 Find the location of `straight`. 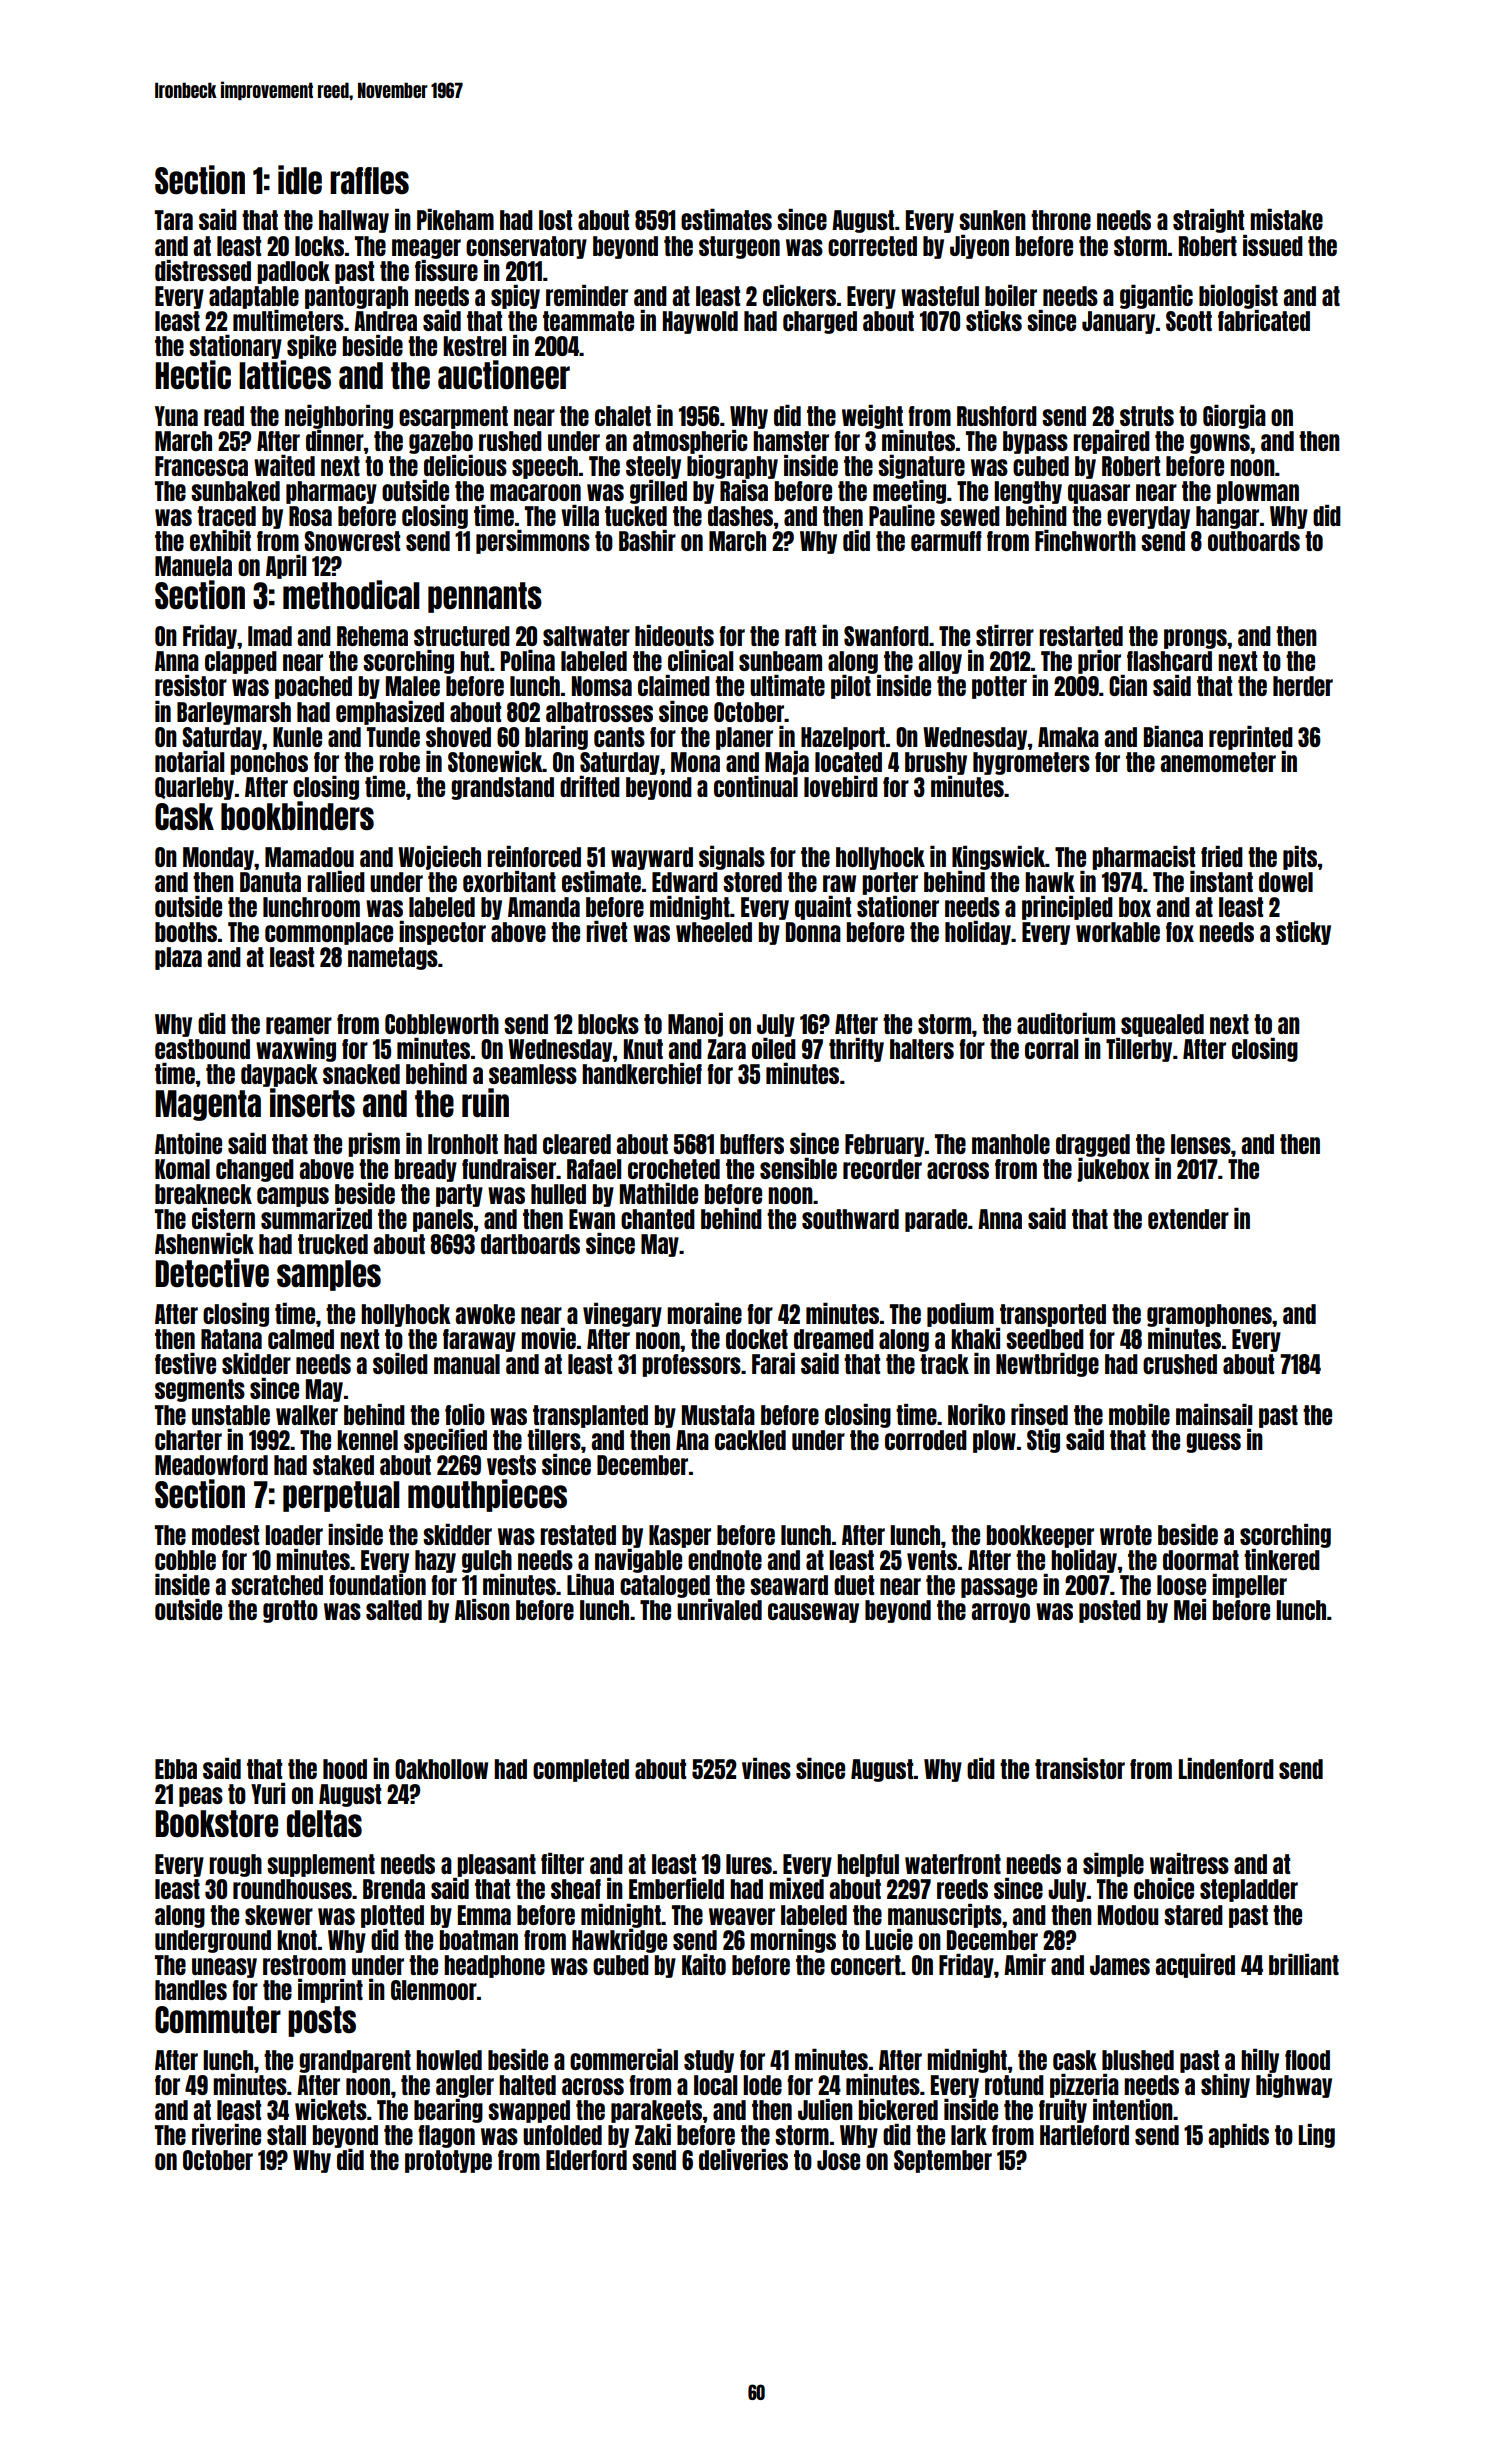

straight is located at coordinates (1208, 221).
